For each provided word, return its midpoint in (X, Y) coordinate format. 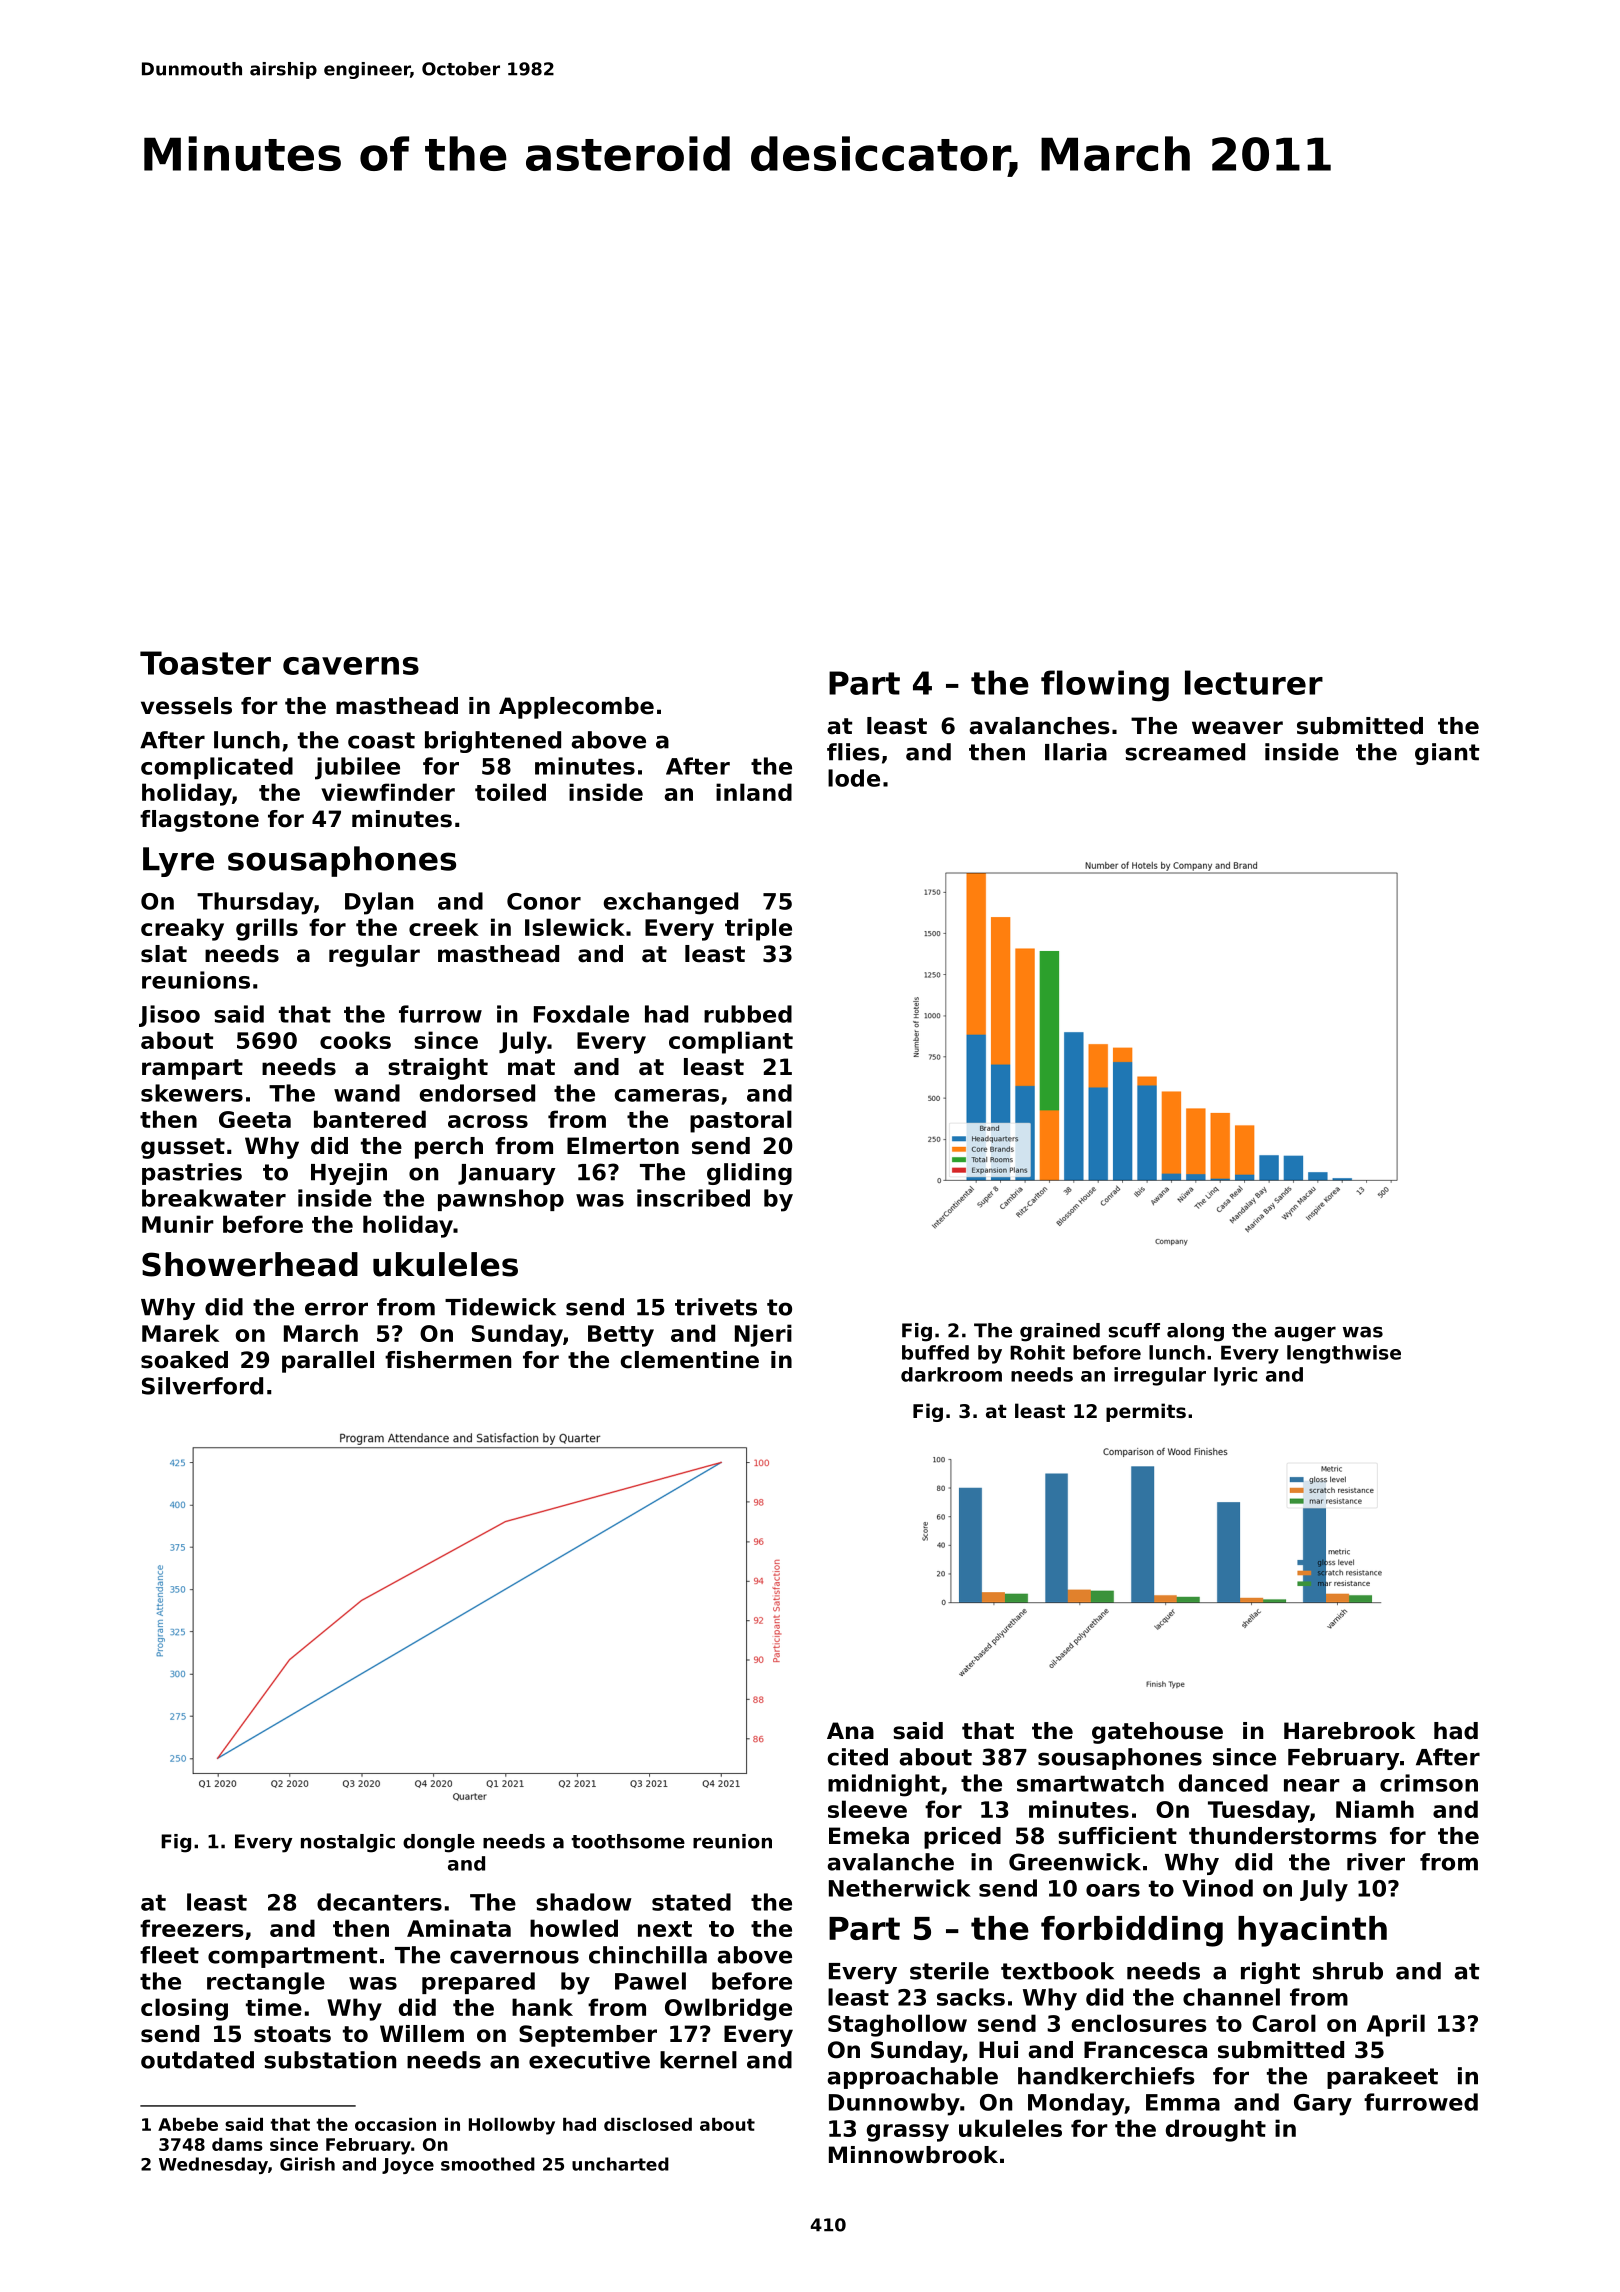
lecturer (1254, 682)
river (1376, 1862)
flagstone (199, 821)
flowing (1105, 686)
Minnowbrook (913, 2155)
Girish (307, 2164)
